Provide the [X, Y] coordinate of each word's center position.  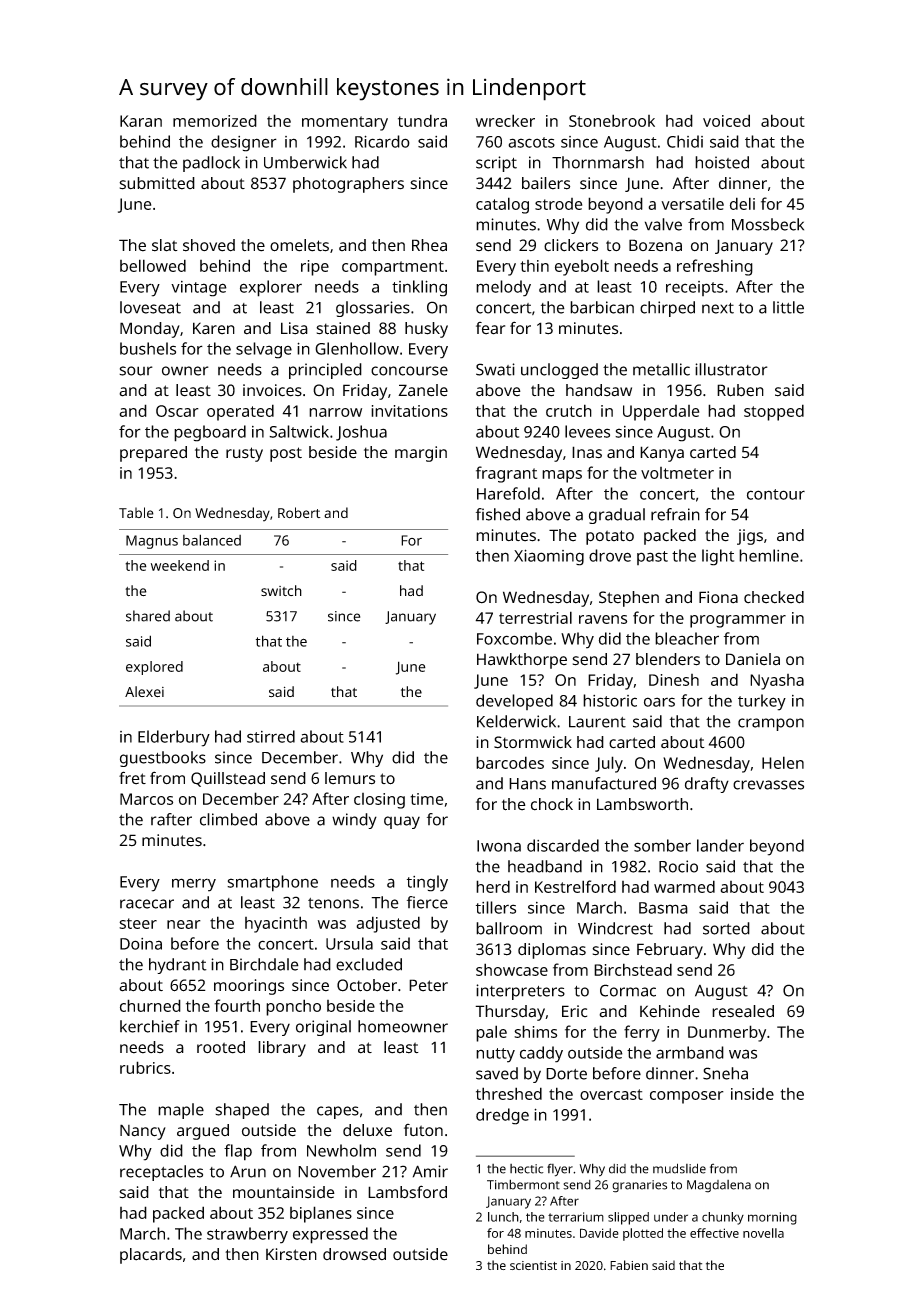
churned [150, 1005]
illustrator [731, 369]
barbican [602, 307]
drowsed [354, 1254]
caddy [541, 1054]
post [286, 454]
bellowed [153, 265]
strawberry [247, 1235]
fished [498, 514]
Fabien [629, 1265]
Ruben [740, 390]
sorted [726, 928]
